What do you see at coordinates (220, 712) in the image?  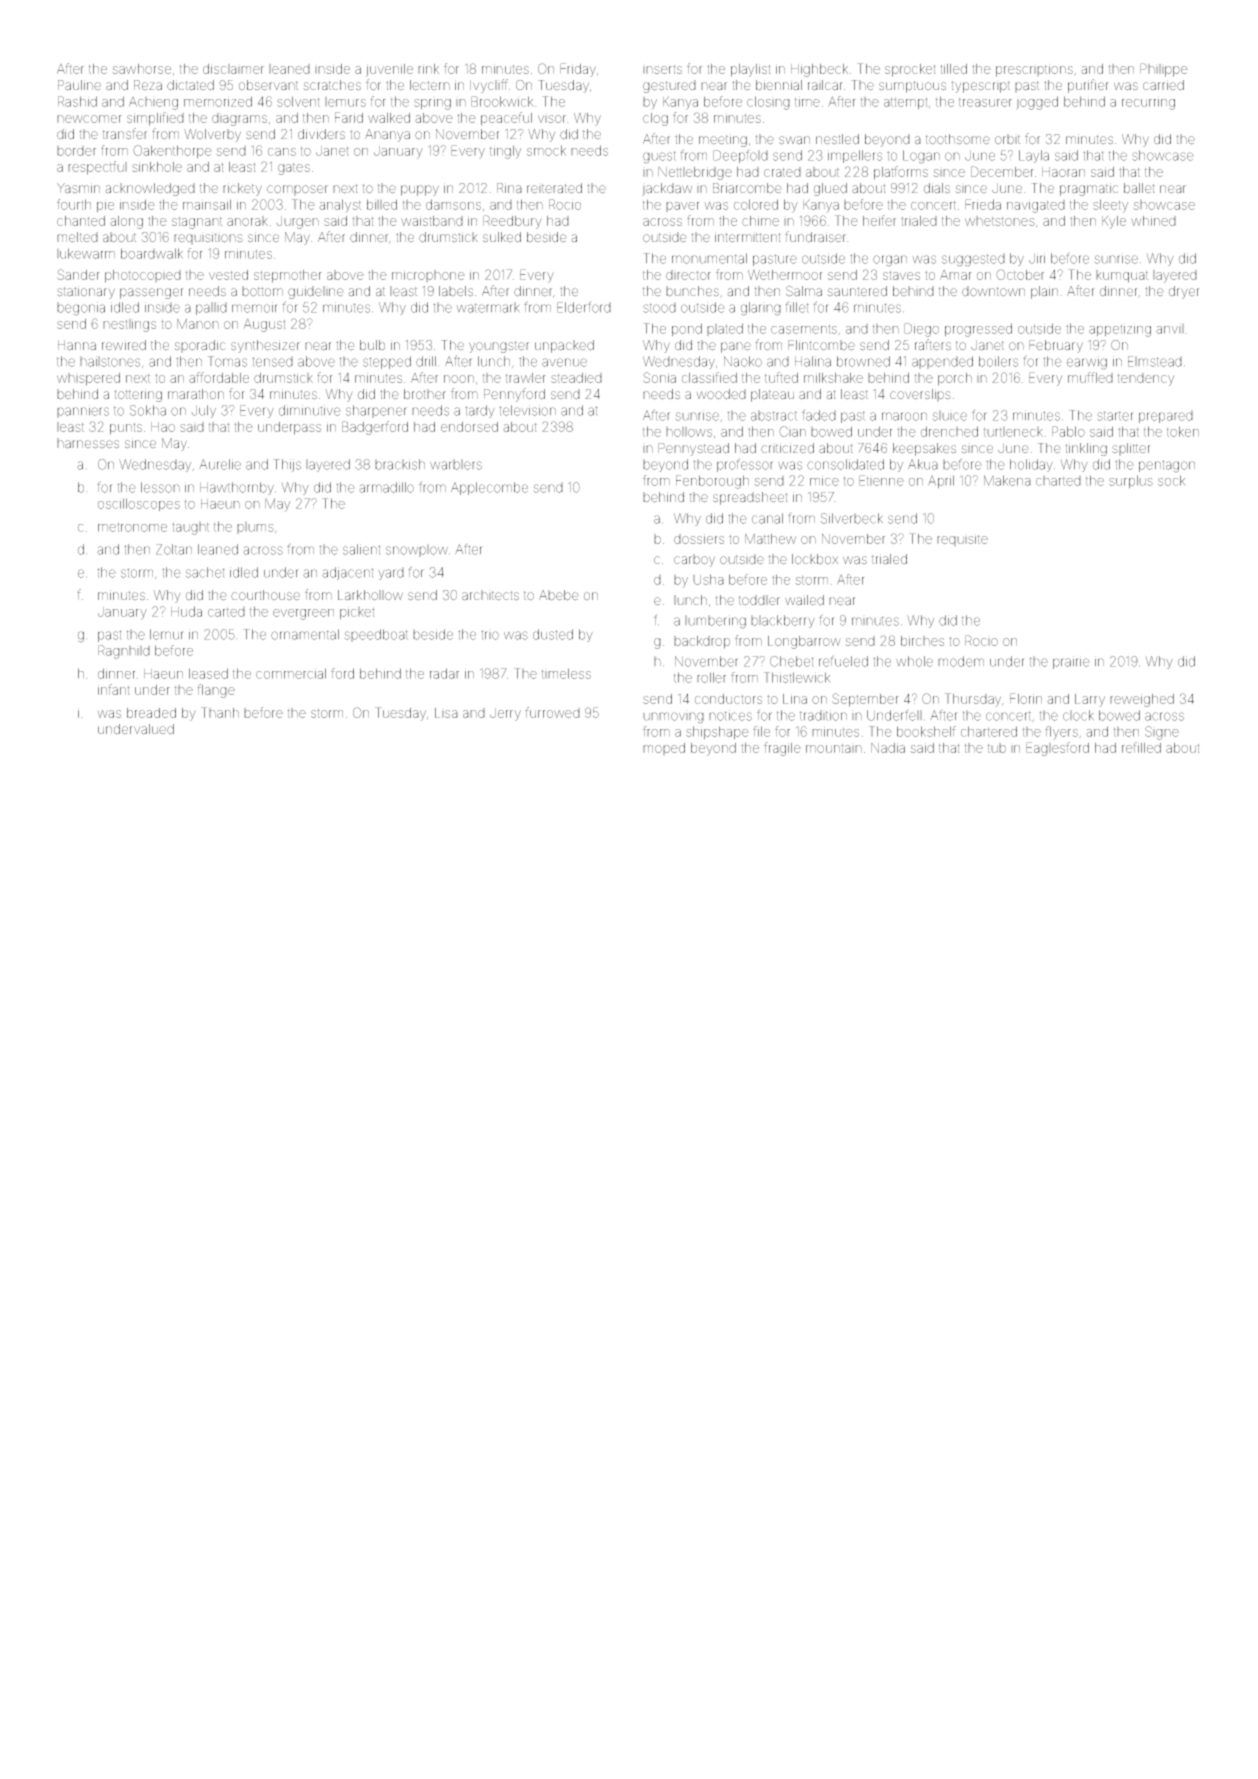 I see `Thanh` at bounding box center [220, 712].
